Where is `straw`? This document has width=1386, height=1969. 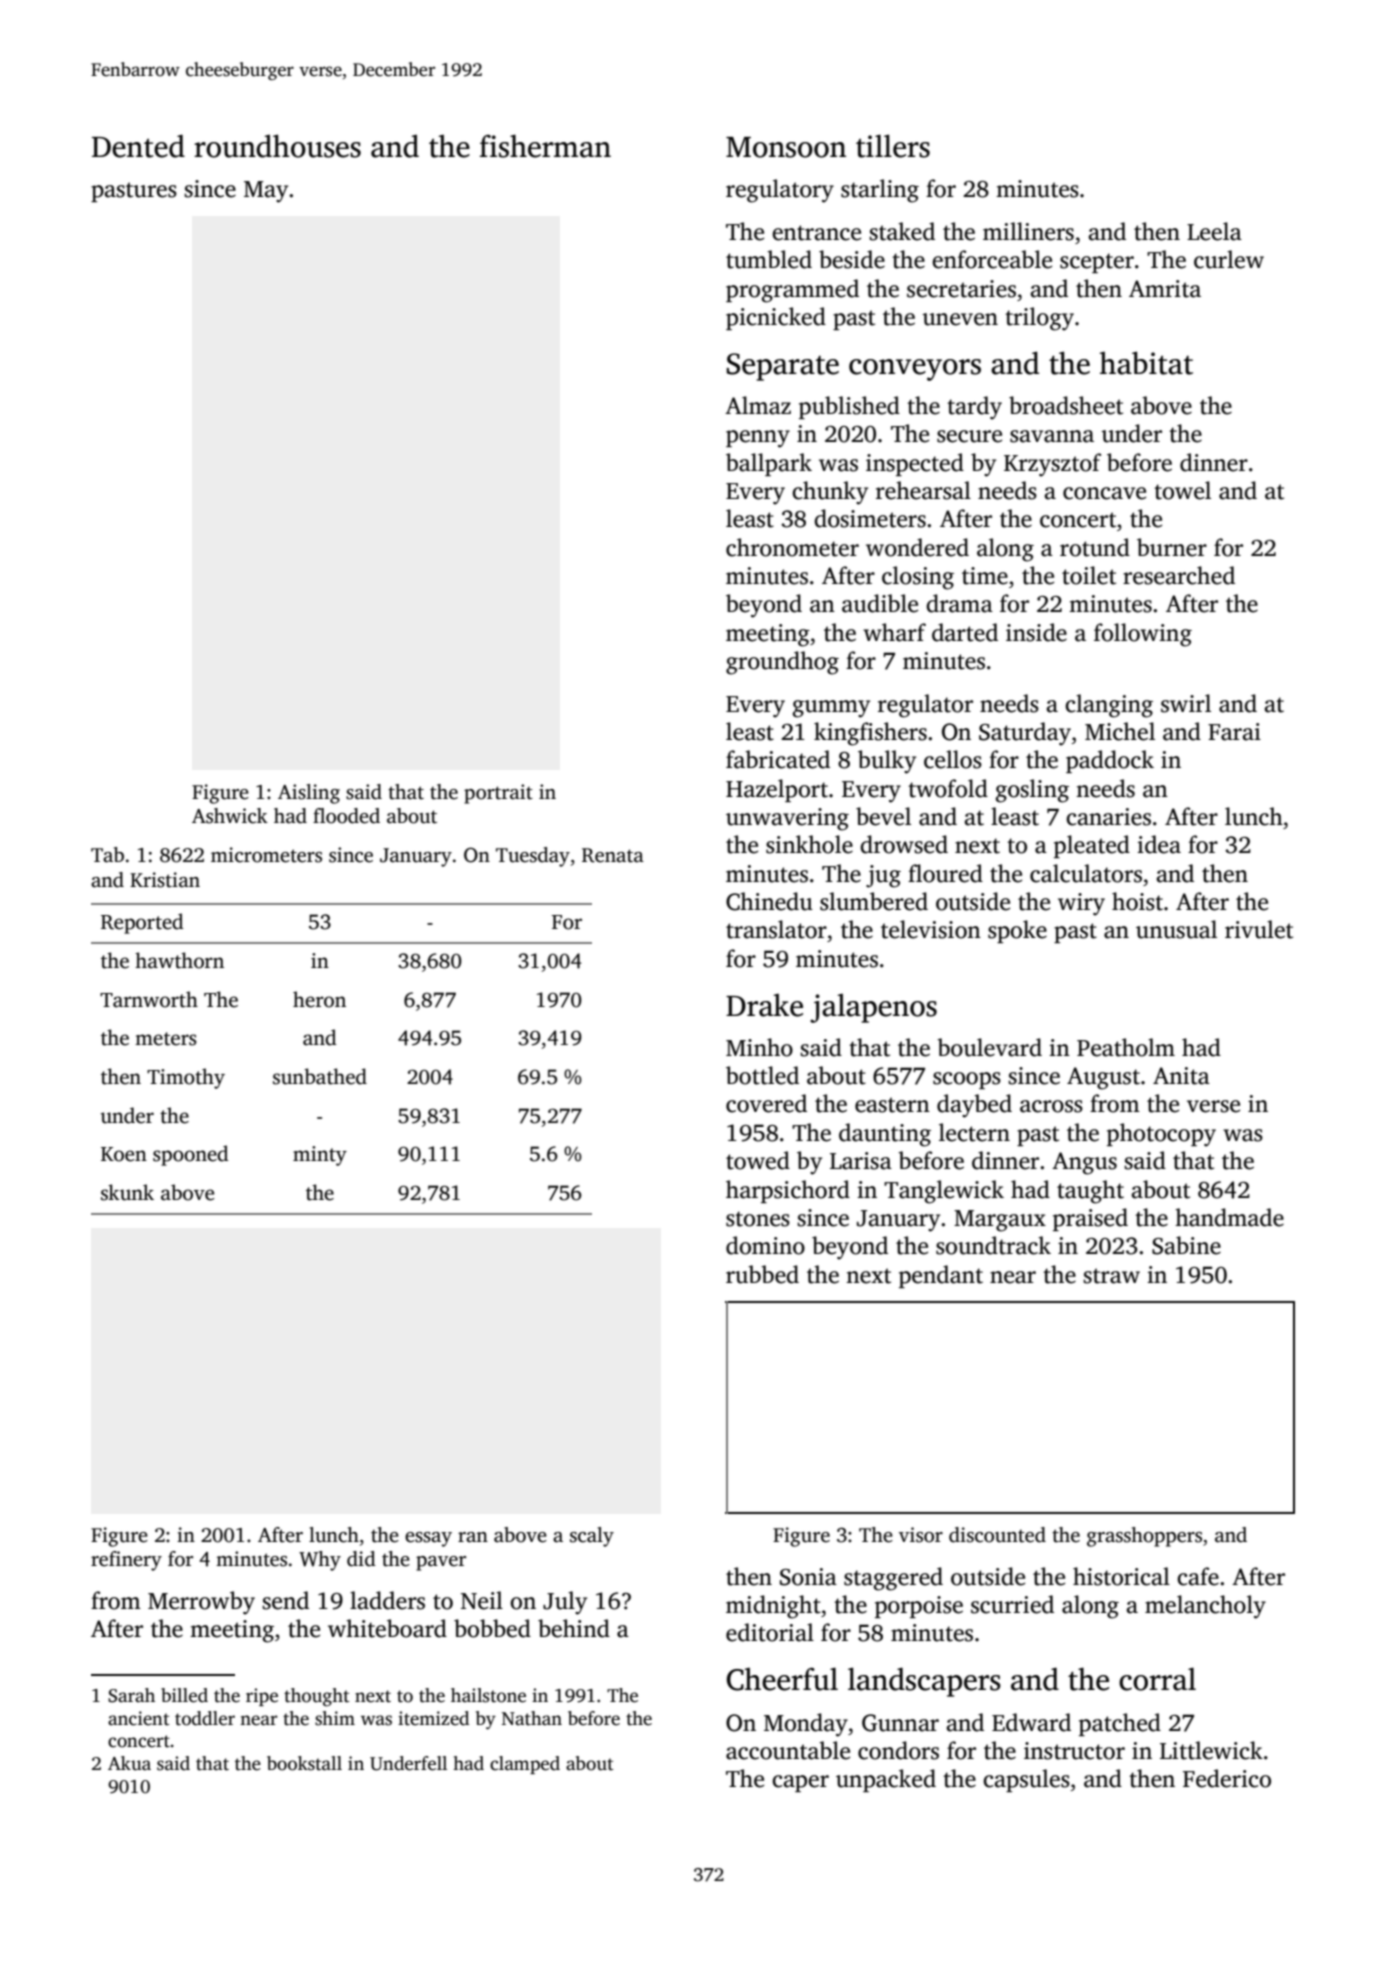
straw is located at coordinates (1111, 1276).
